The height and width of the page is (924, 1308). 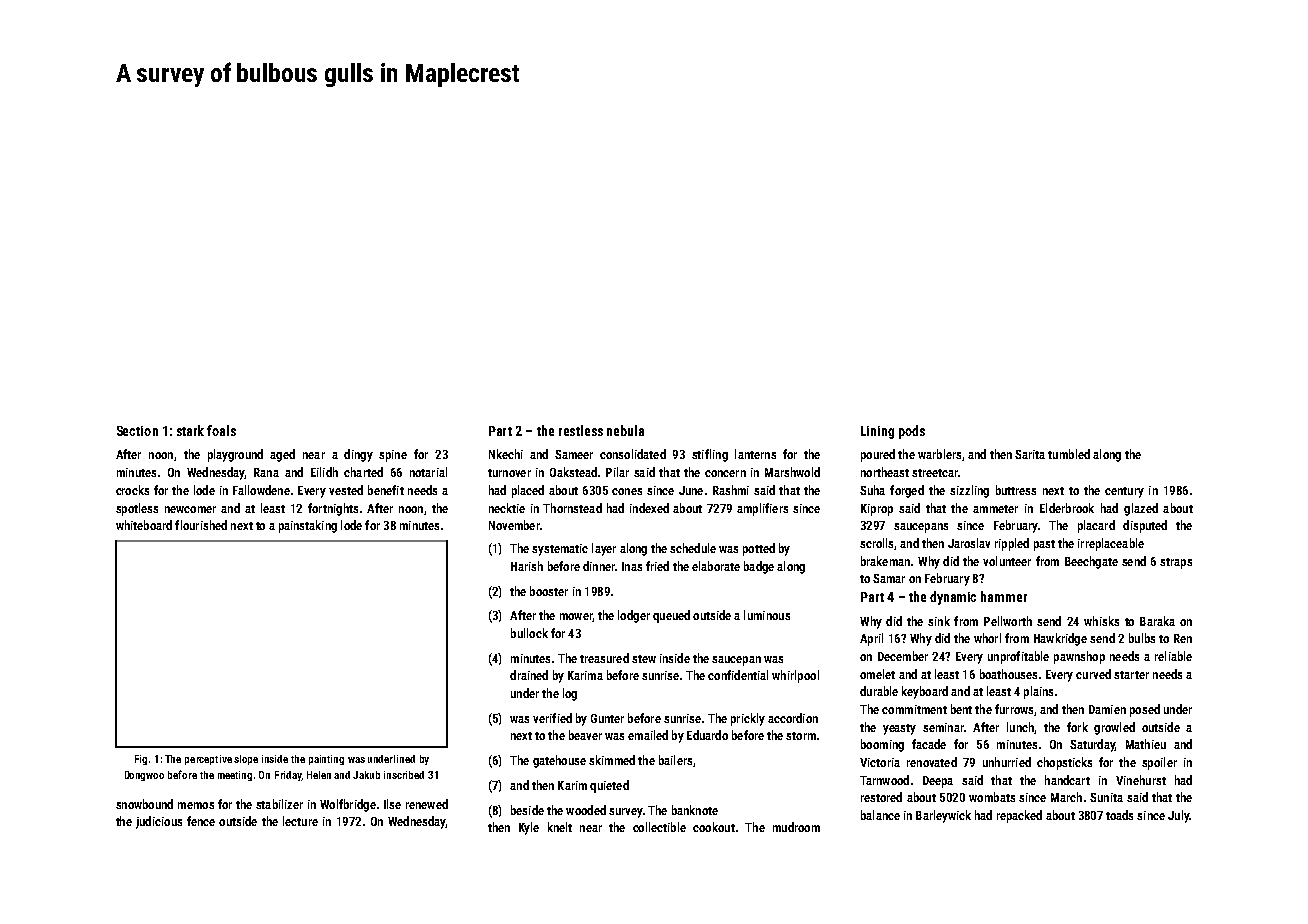 I want to click on drained, so click(x=529, y=675).
